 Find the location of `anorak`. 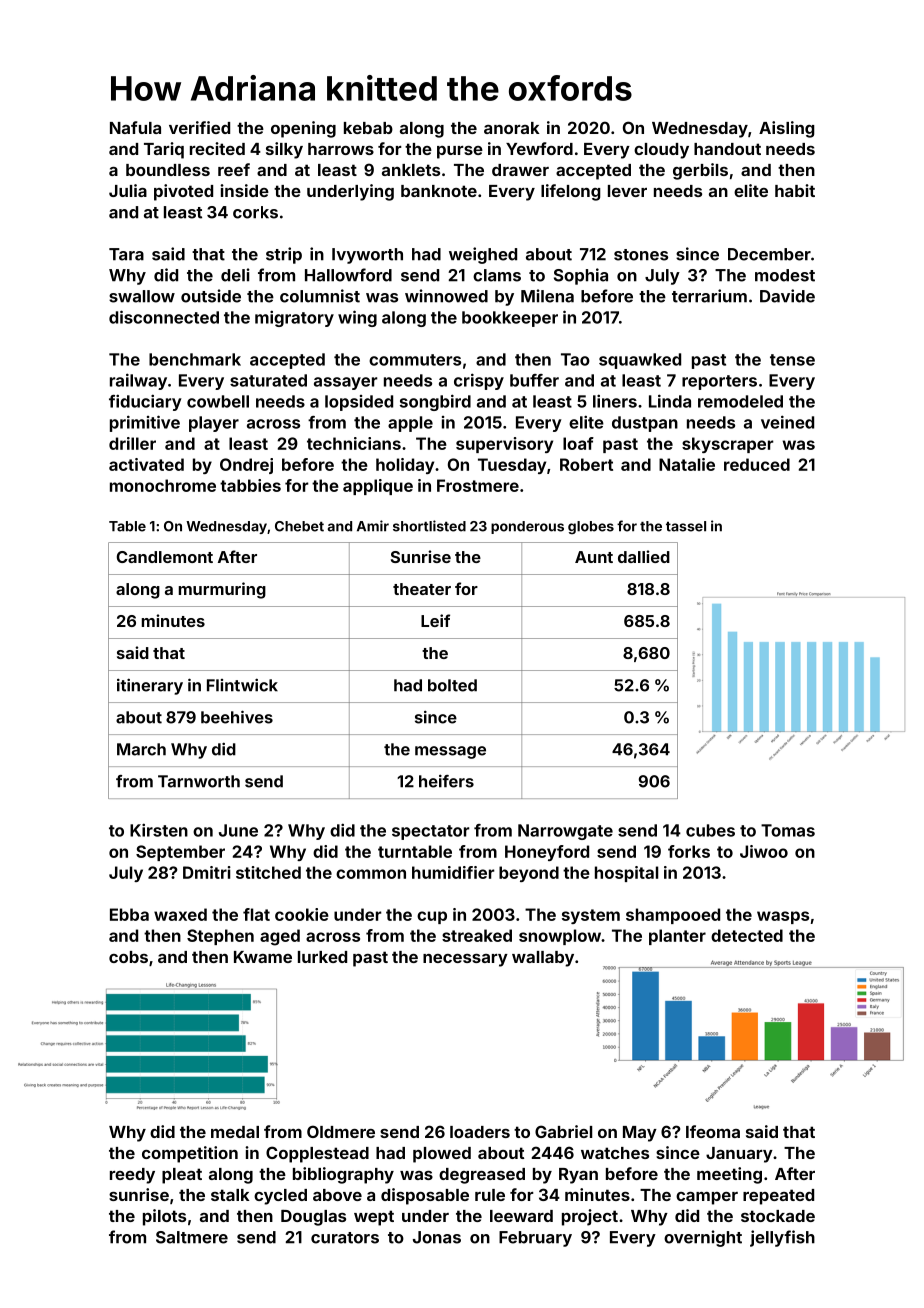

anorak is located at coordinates (512, 128).
